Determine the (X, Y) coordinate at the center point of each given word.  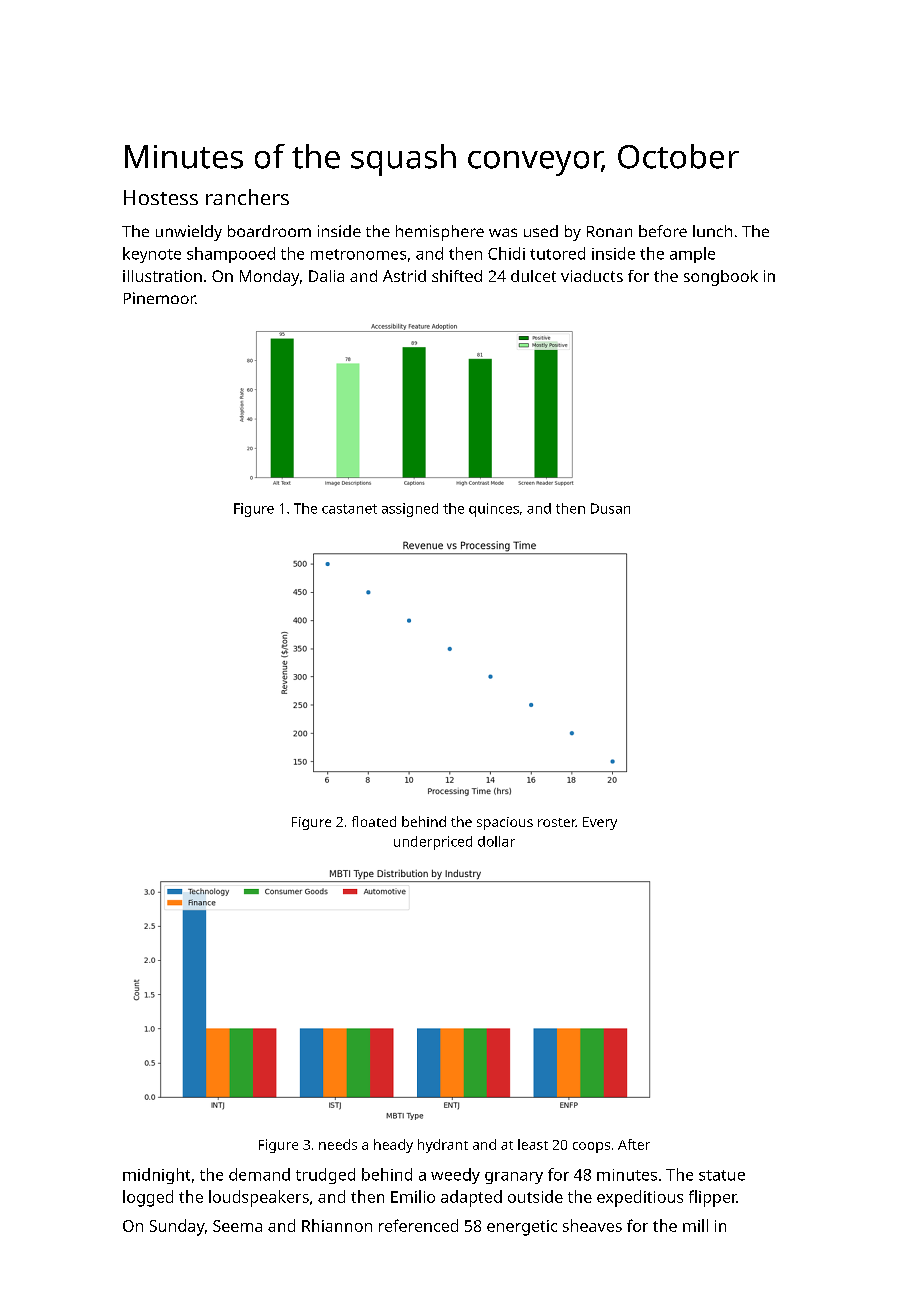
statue (722, 1175)
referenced (418, 1225)
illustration (162, 276)
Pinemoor (159, 298)
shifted (457, 276)
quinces (494, 510)
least (533, 1144)
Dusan (610, 508)
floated (374, 821)
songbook (721, 278)
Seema (237, 1226)
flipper (713, 1198)
